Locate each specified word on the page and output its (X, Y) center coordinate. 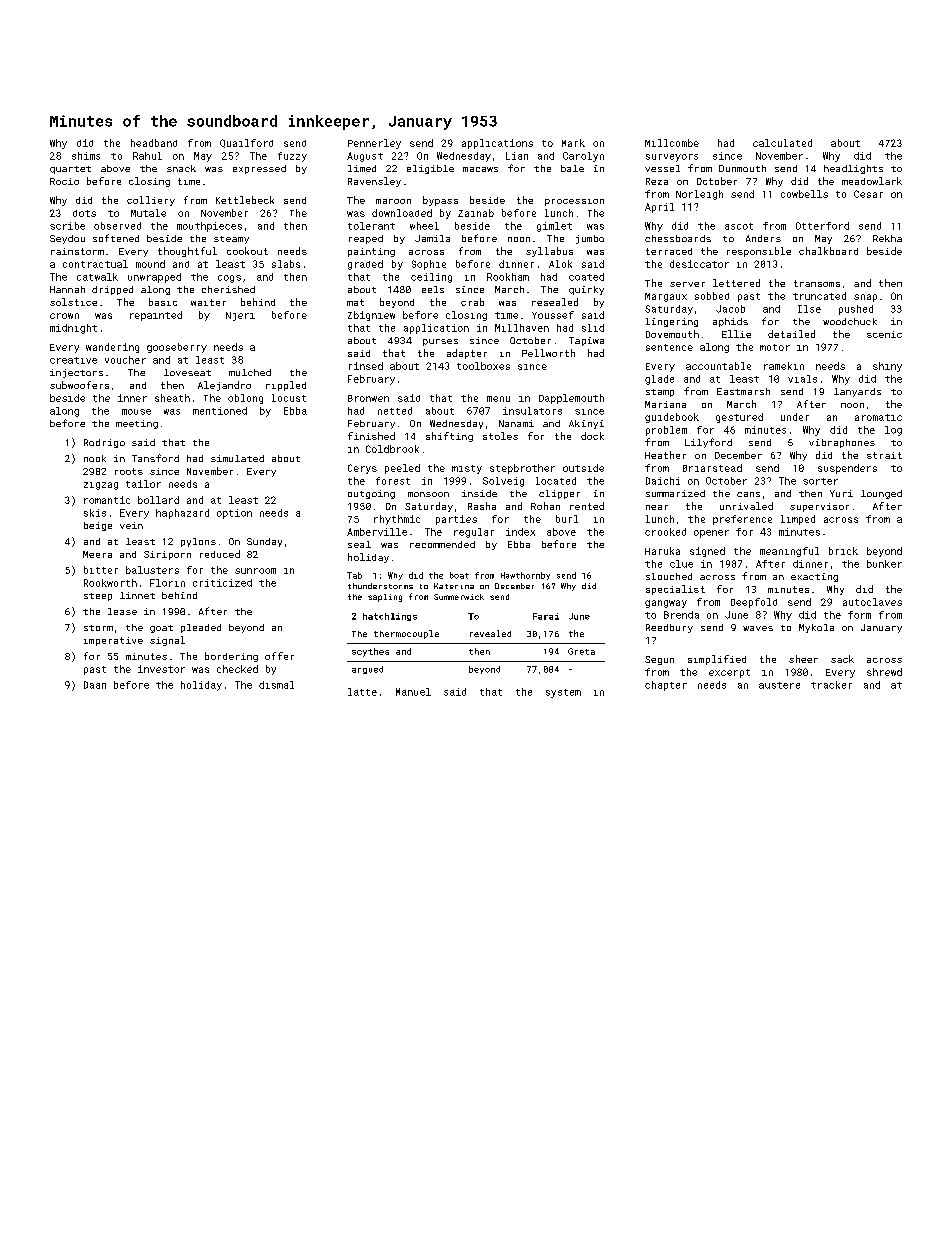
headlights (853, 169)
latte (362, 692)
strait (884, 455)
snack (181, 168)
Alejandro (224, 386)
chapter (666, 686)
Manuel (413, 692)
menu (498, 399)
